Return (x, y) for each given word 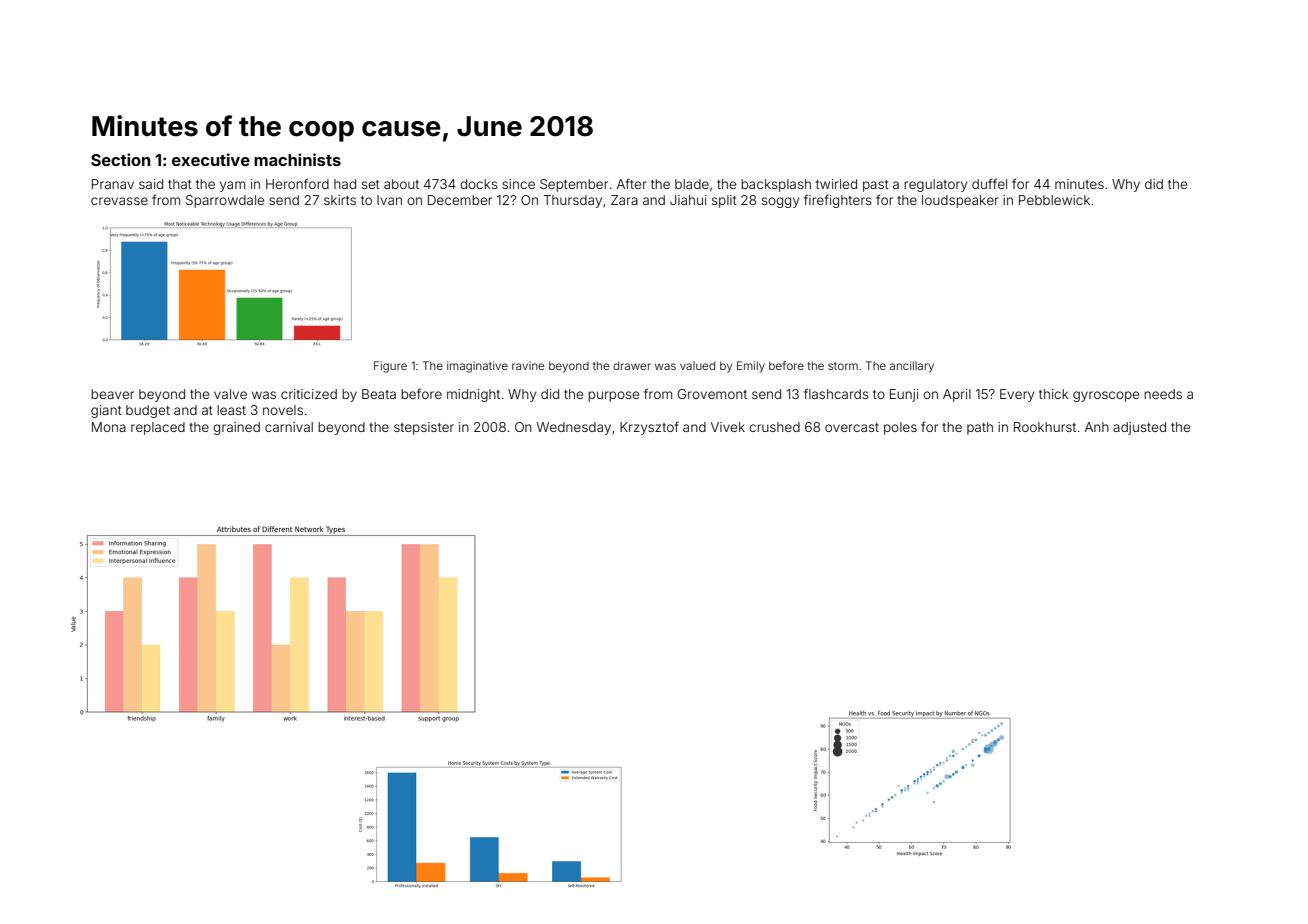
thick (1054, 394)
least (231, 410)
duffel (989, 183)
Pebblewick (1054, 200)
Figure (390, 367)
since (518, 184)
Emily (751, 367)
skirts (340, 200)
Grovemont (712, 394)
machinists (297, 159)
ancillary (912, 367)
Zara (624, 200)
